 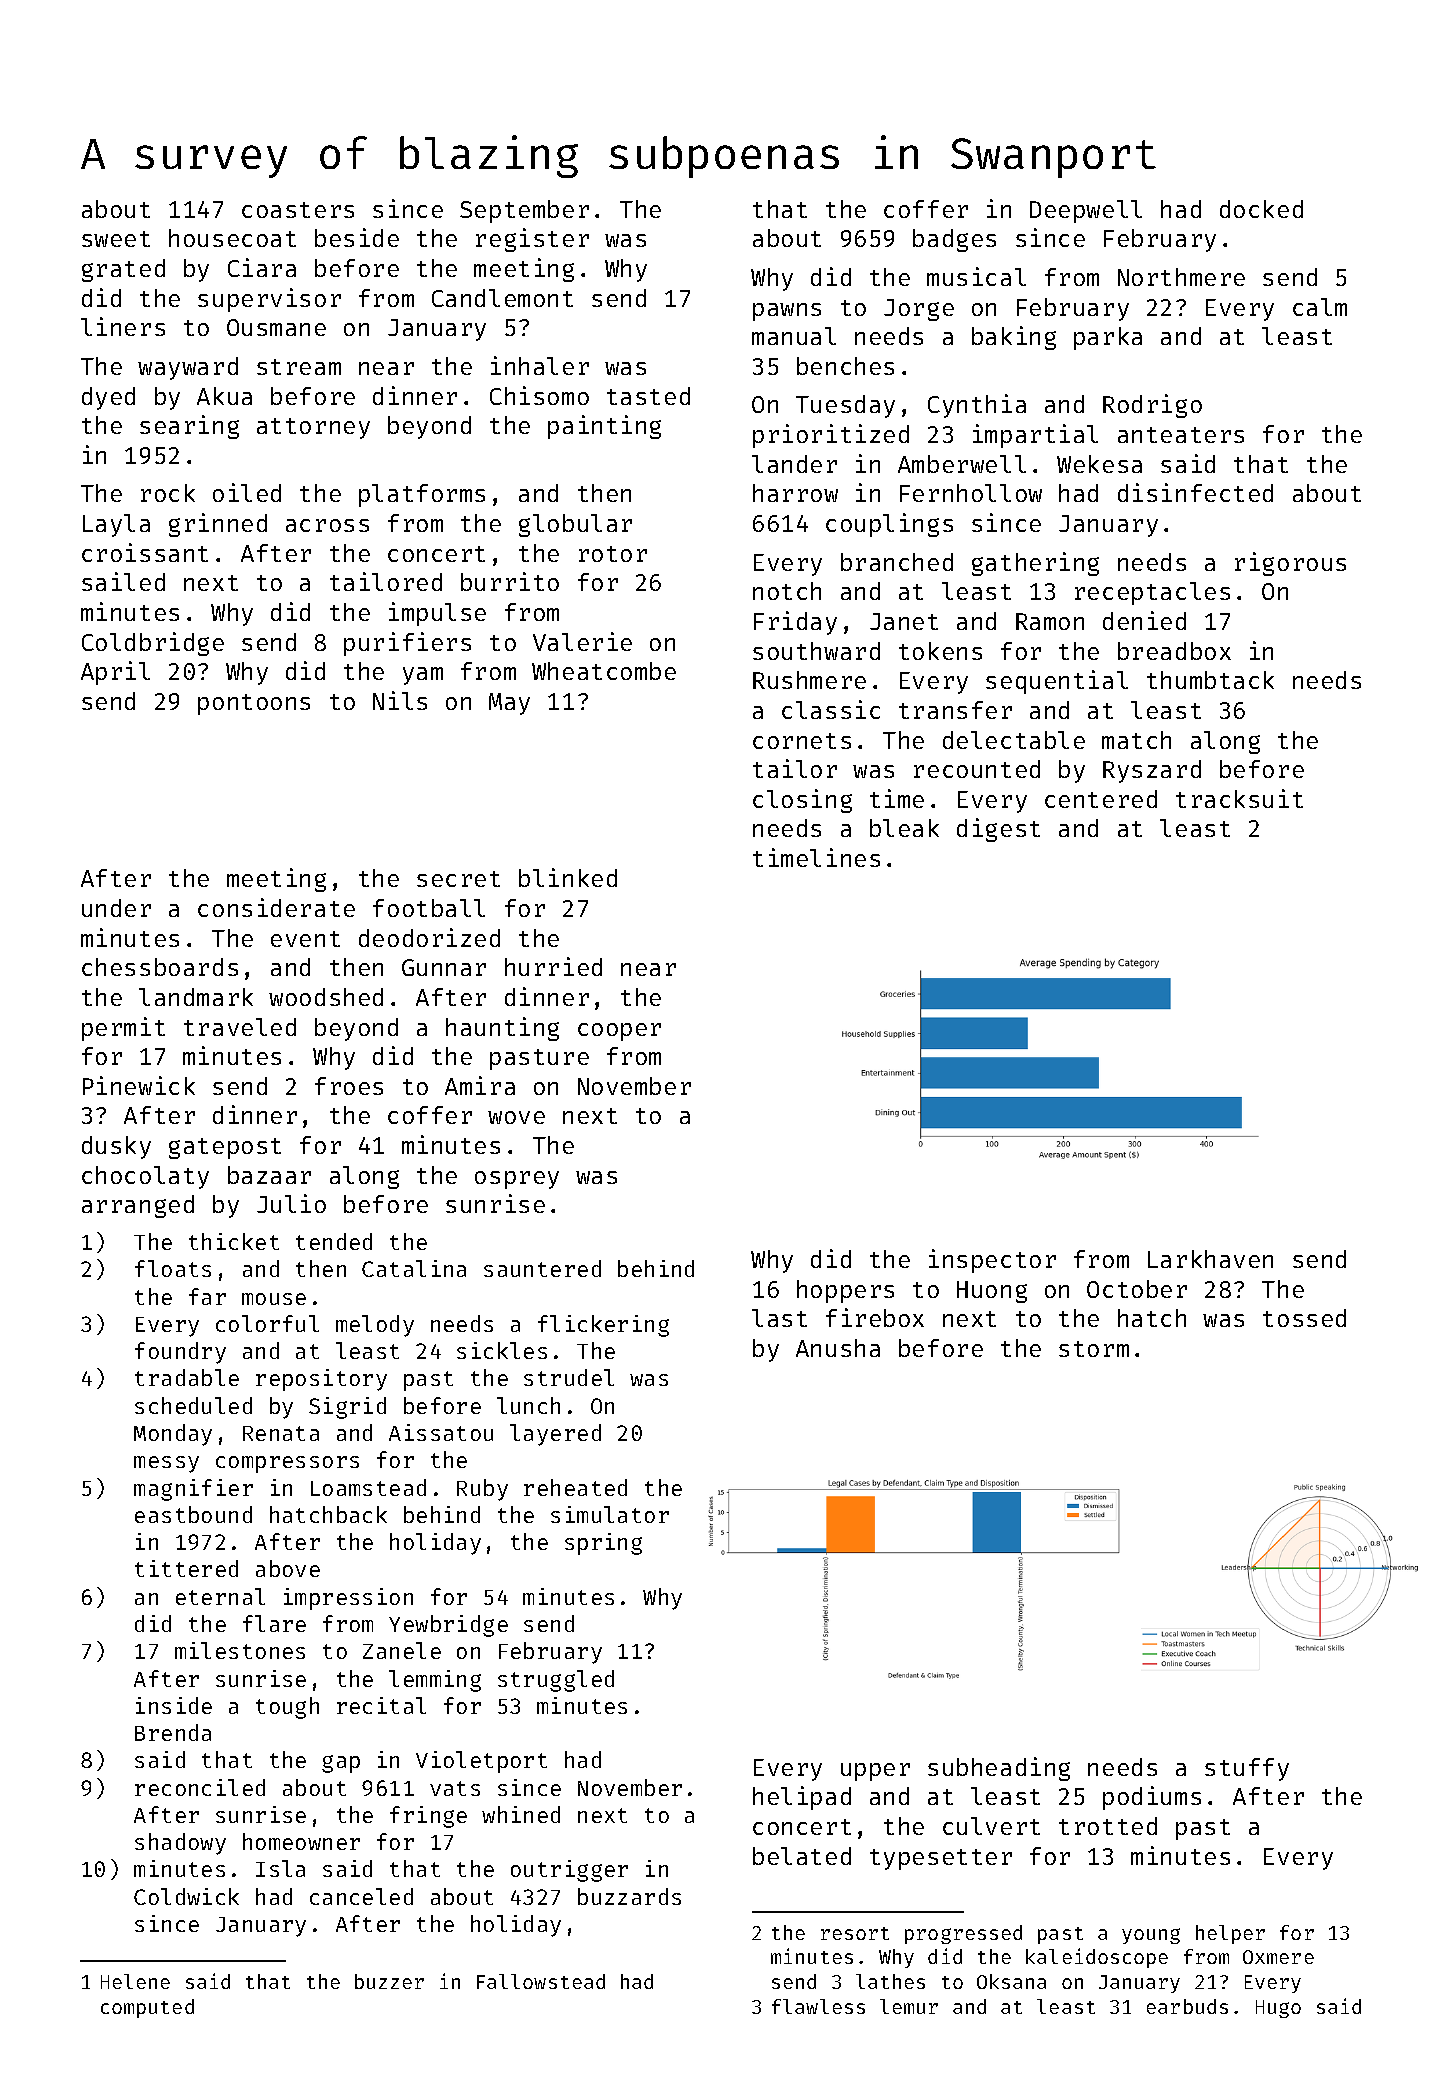 I want to click on tossed, so click(x=1304, y=1318).
